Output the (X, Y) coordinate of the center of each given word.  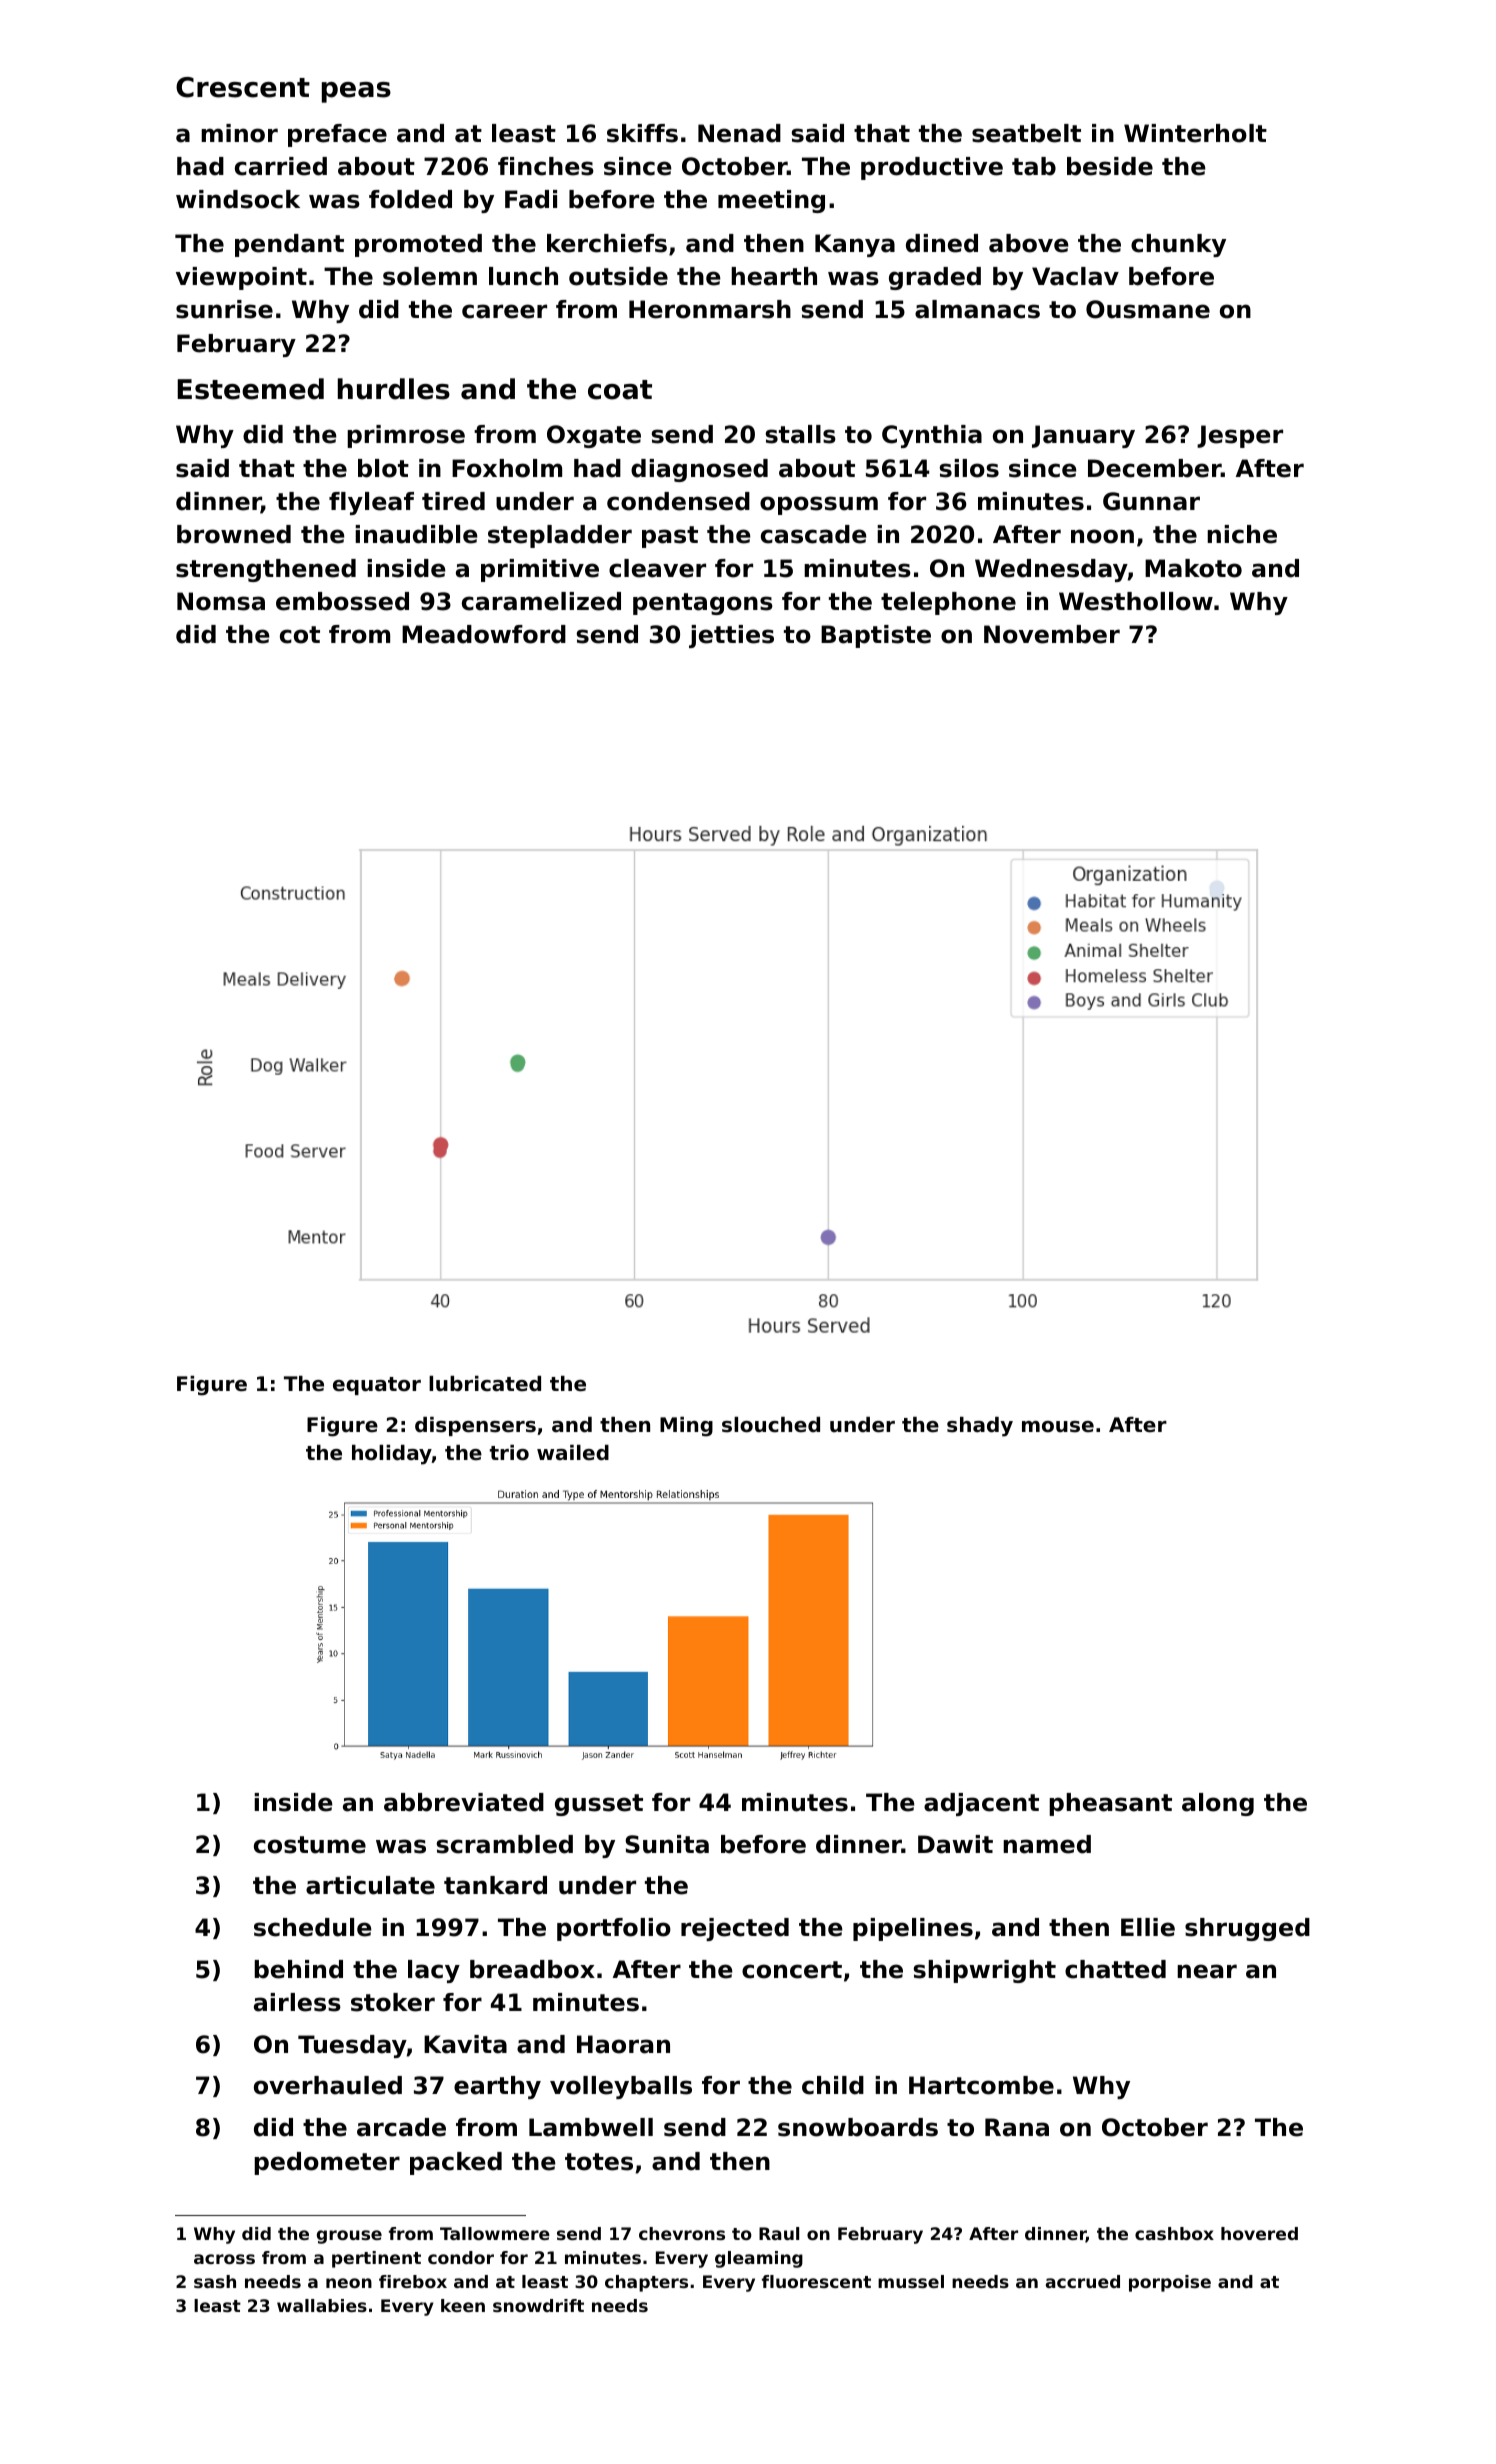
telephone (948, 603)
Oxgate (594, 436)
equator (377, 1386)
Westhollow (1136, 601)
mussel (911, 2281)
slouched (771, 1425)
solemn (430, 276)
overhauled (328, 2085)
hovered (1259, 2233)
